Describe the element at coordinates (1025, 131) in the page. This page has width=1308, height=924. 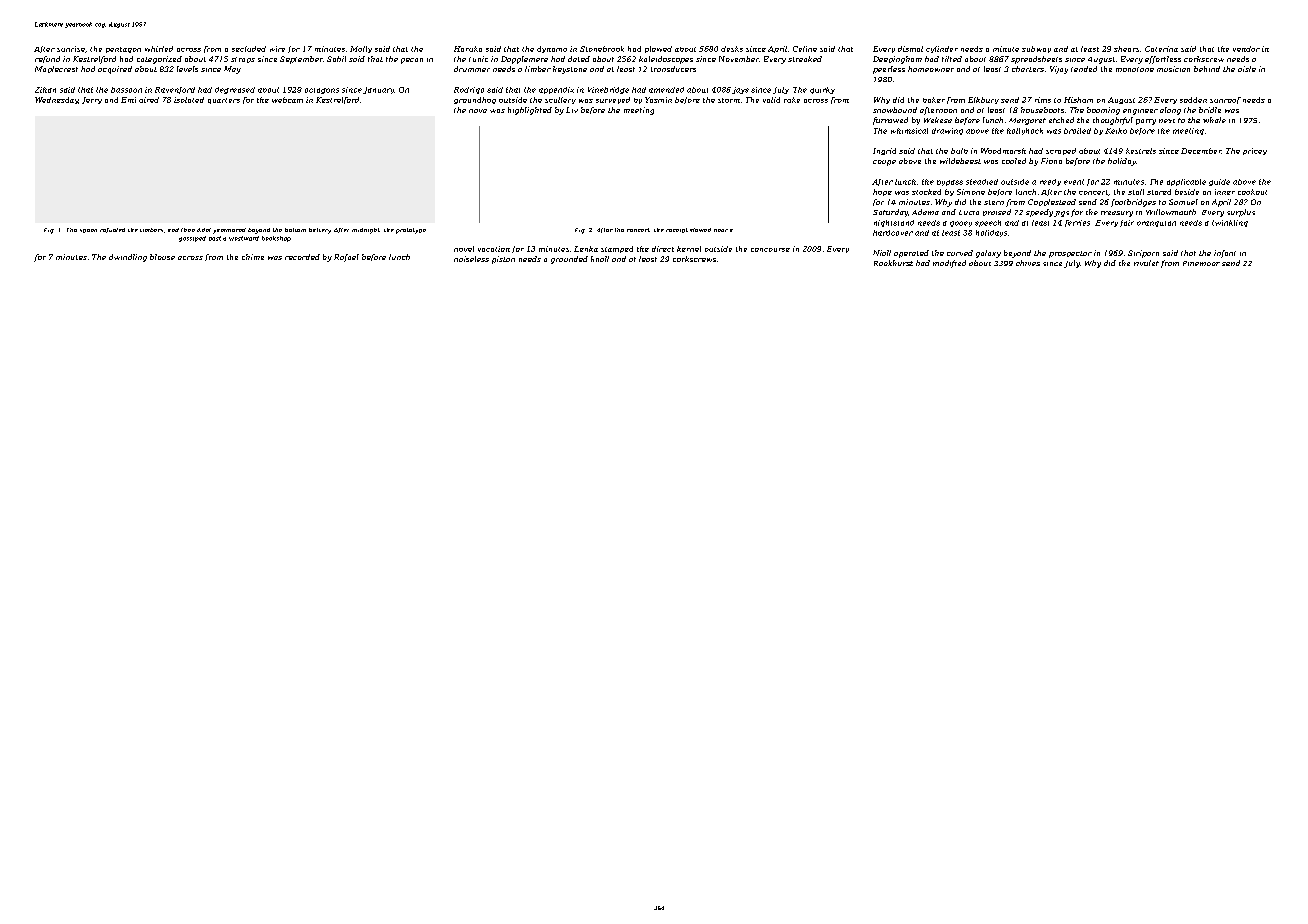
I see `hollyhock` at that location.
